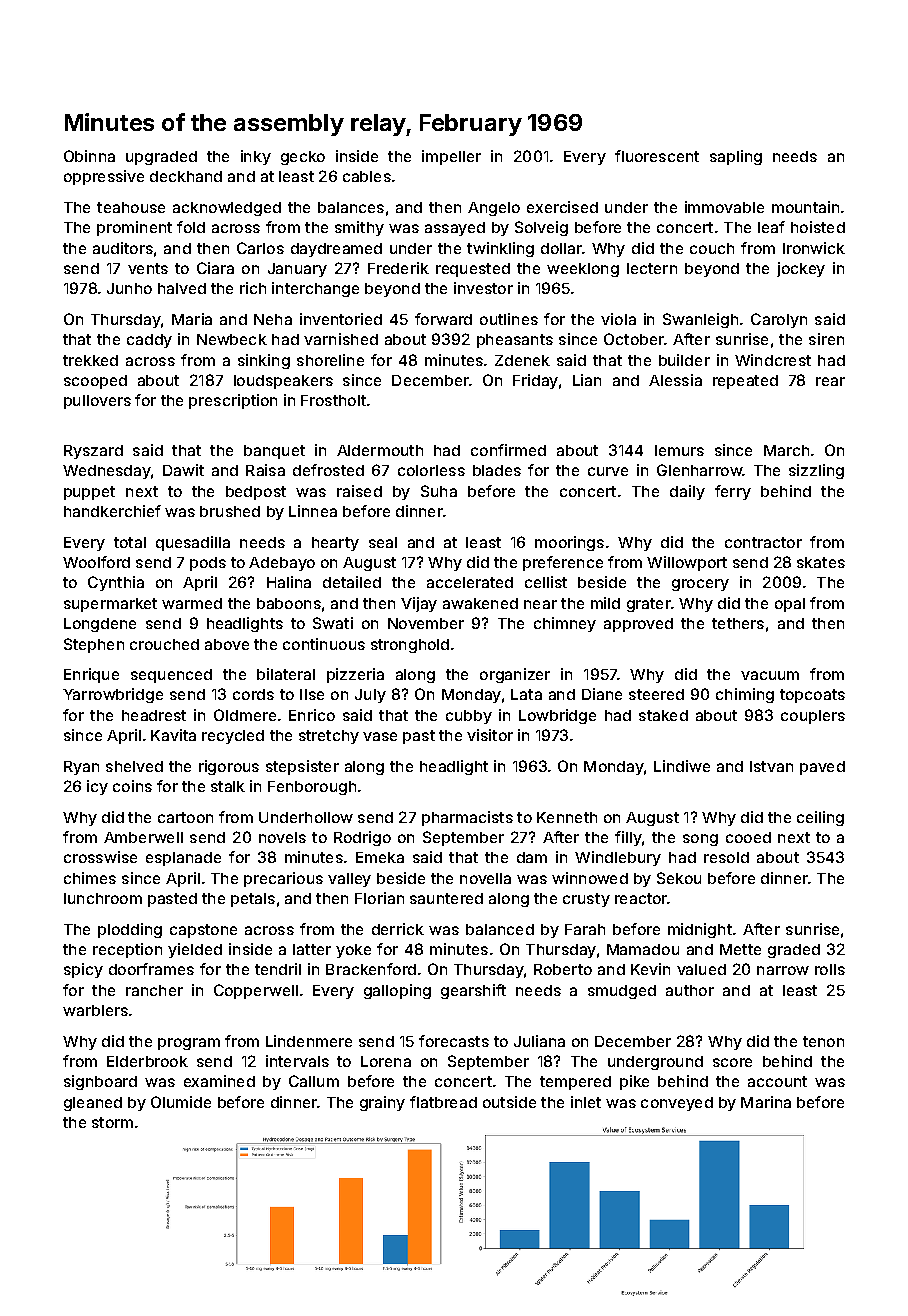 The width and height of the screenshot is (908, 1316). I want to click on Glenharrow, so click(699, 470).
